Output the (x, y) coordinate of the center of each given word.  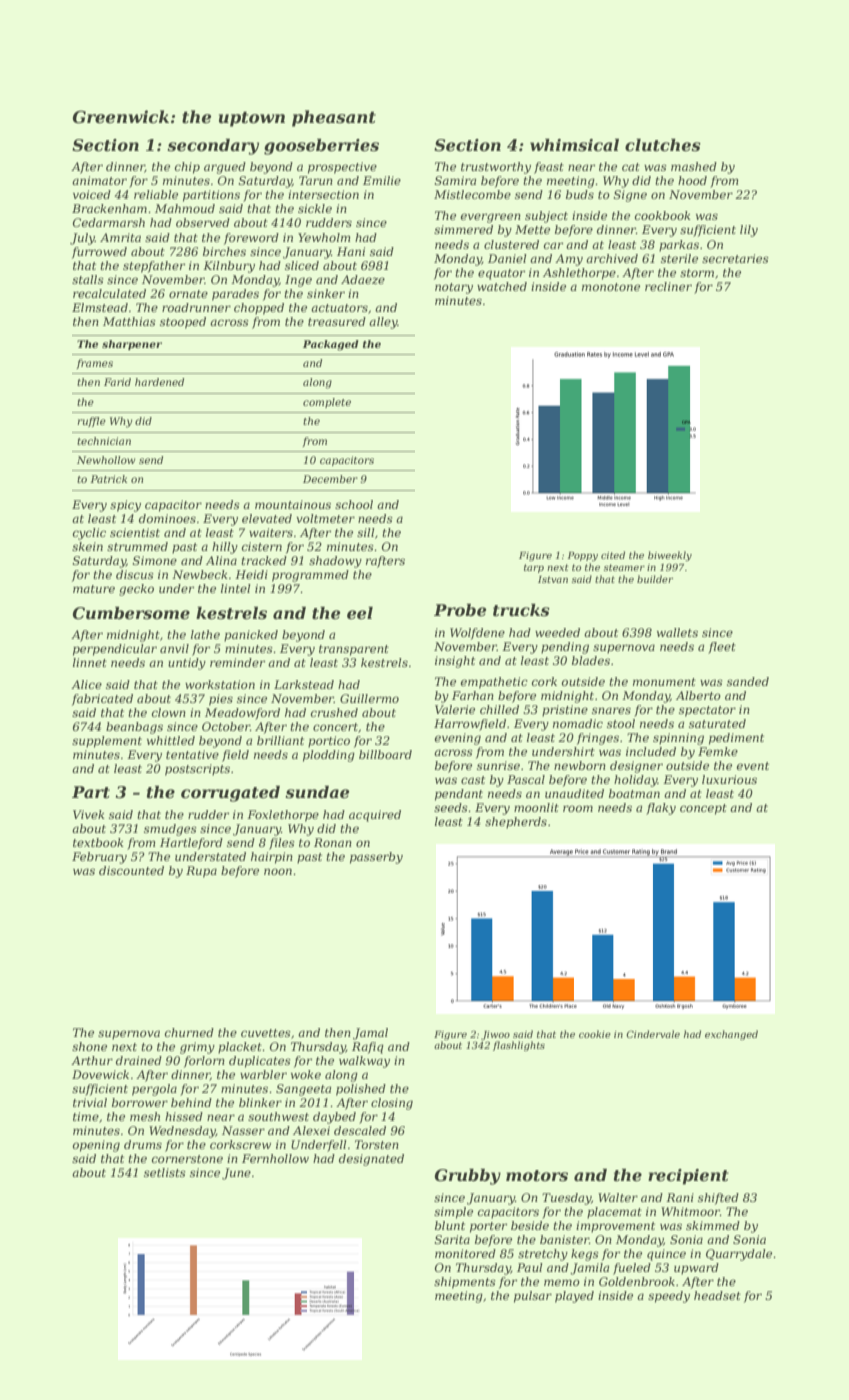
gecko (136, 590)
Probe (460, 610)
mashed (694, 166)
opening (96, 1146)
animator (99, 180)
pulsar (533, 1297)
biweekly (670, 556)
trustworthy (496, 168)
